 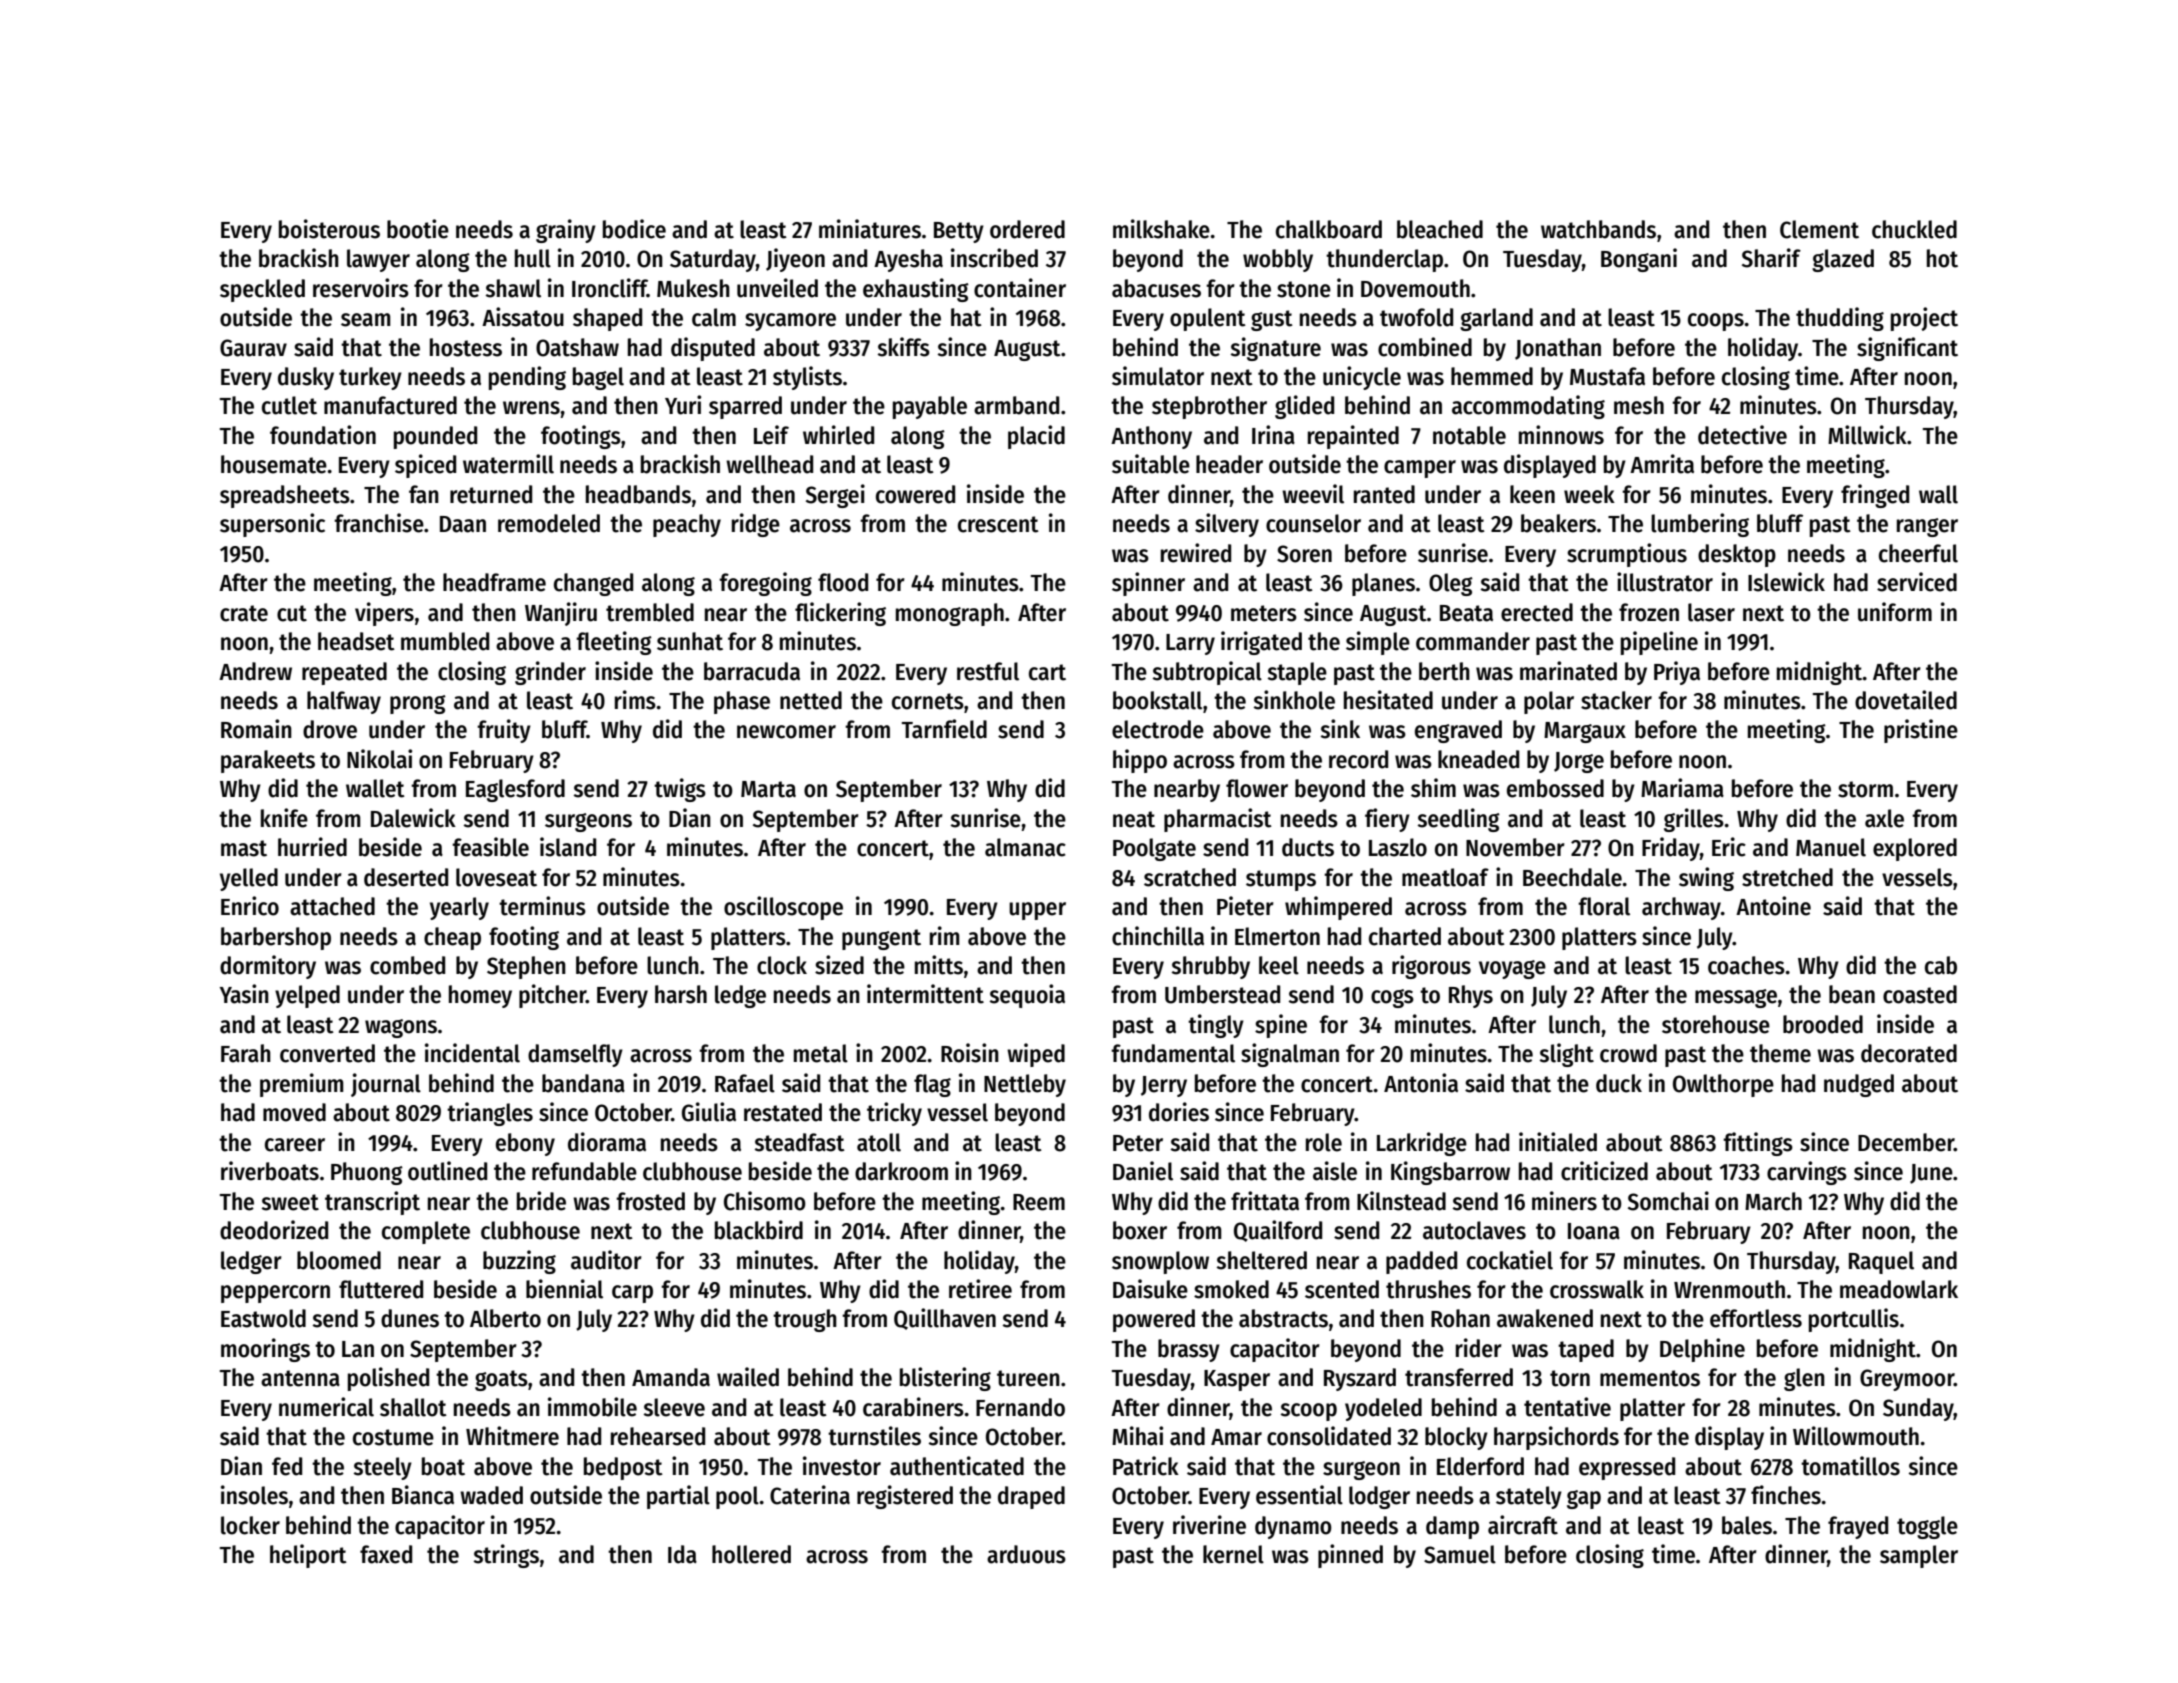 I want to click on insoles, so click(x=254, y=1495).
